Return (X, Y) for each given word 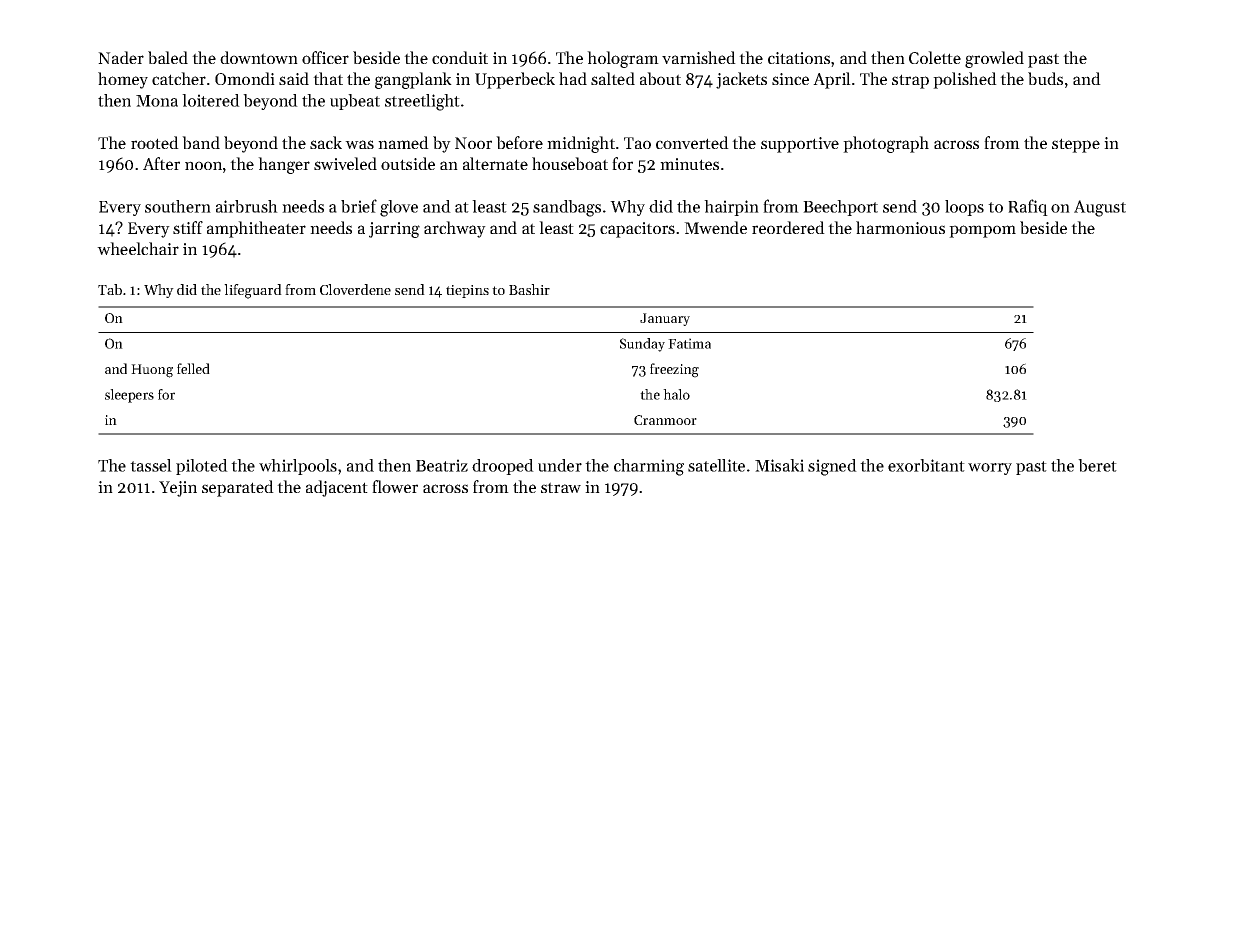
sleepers (129, 396)
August (1100, 208)
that (328, 78)
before (519, 142)
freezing (674, 370)
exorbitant (926, 465)
